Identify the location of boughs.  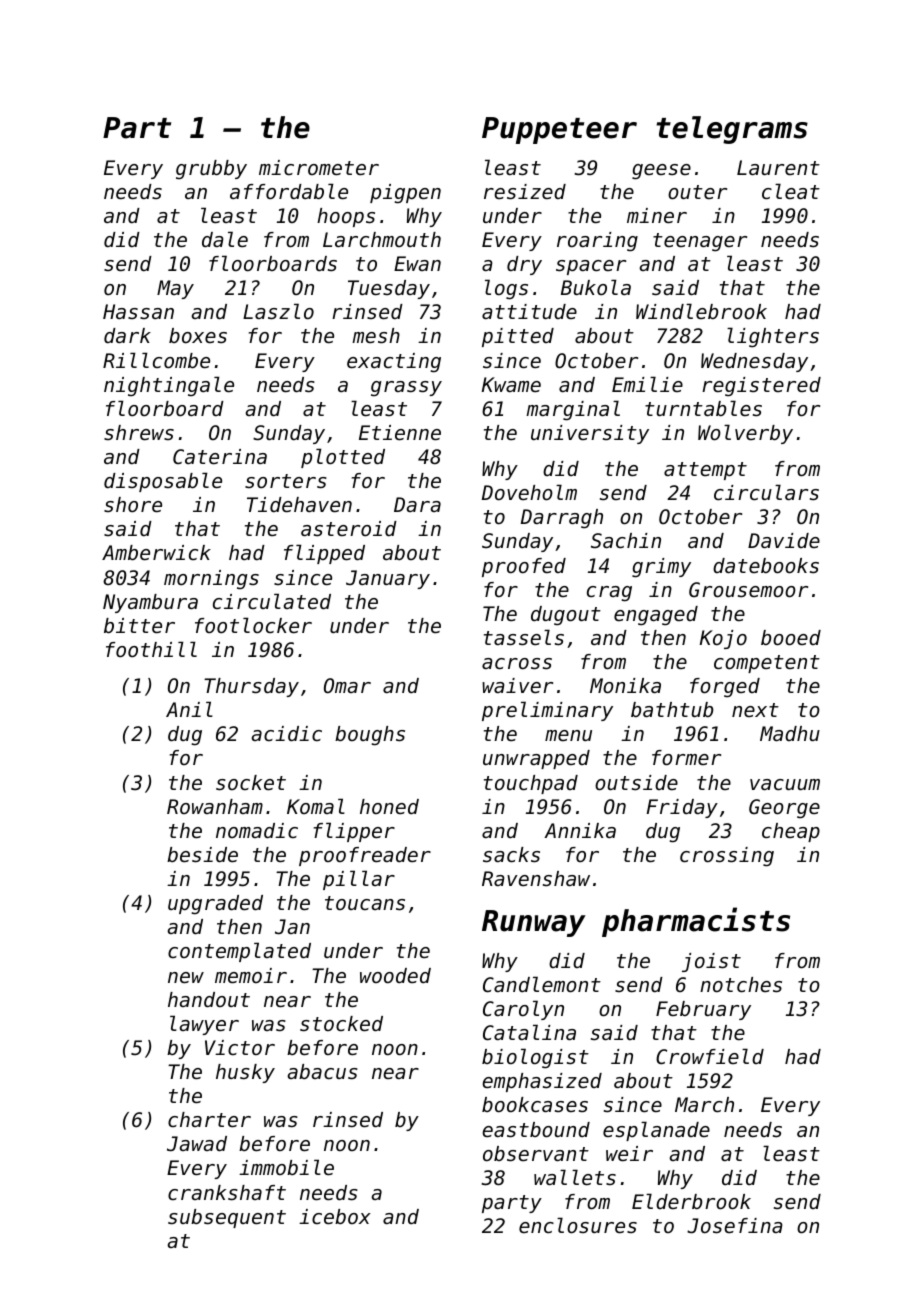
(370, 736).
